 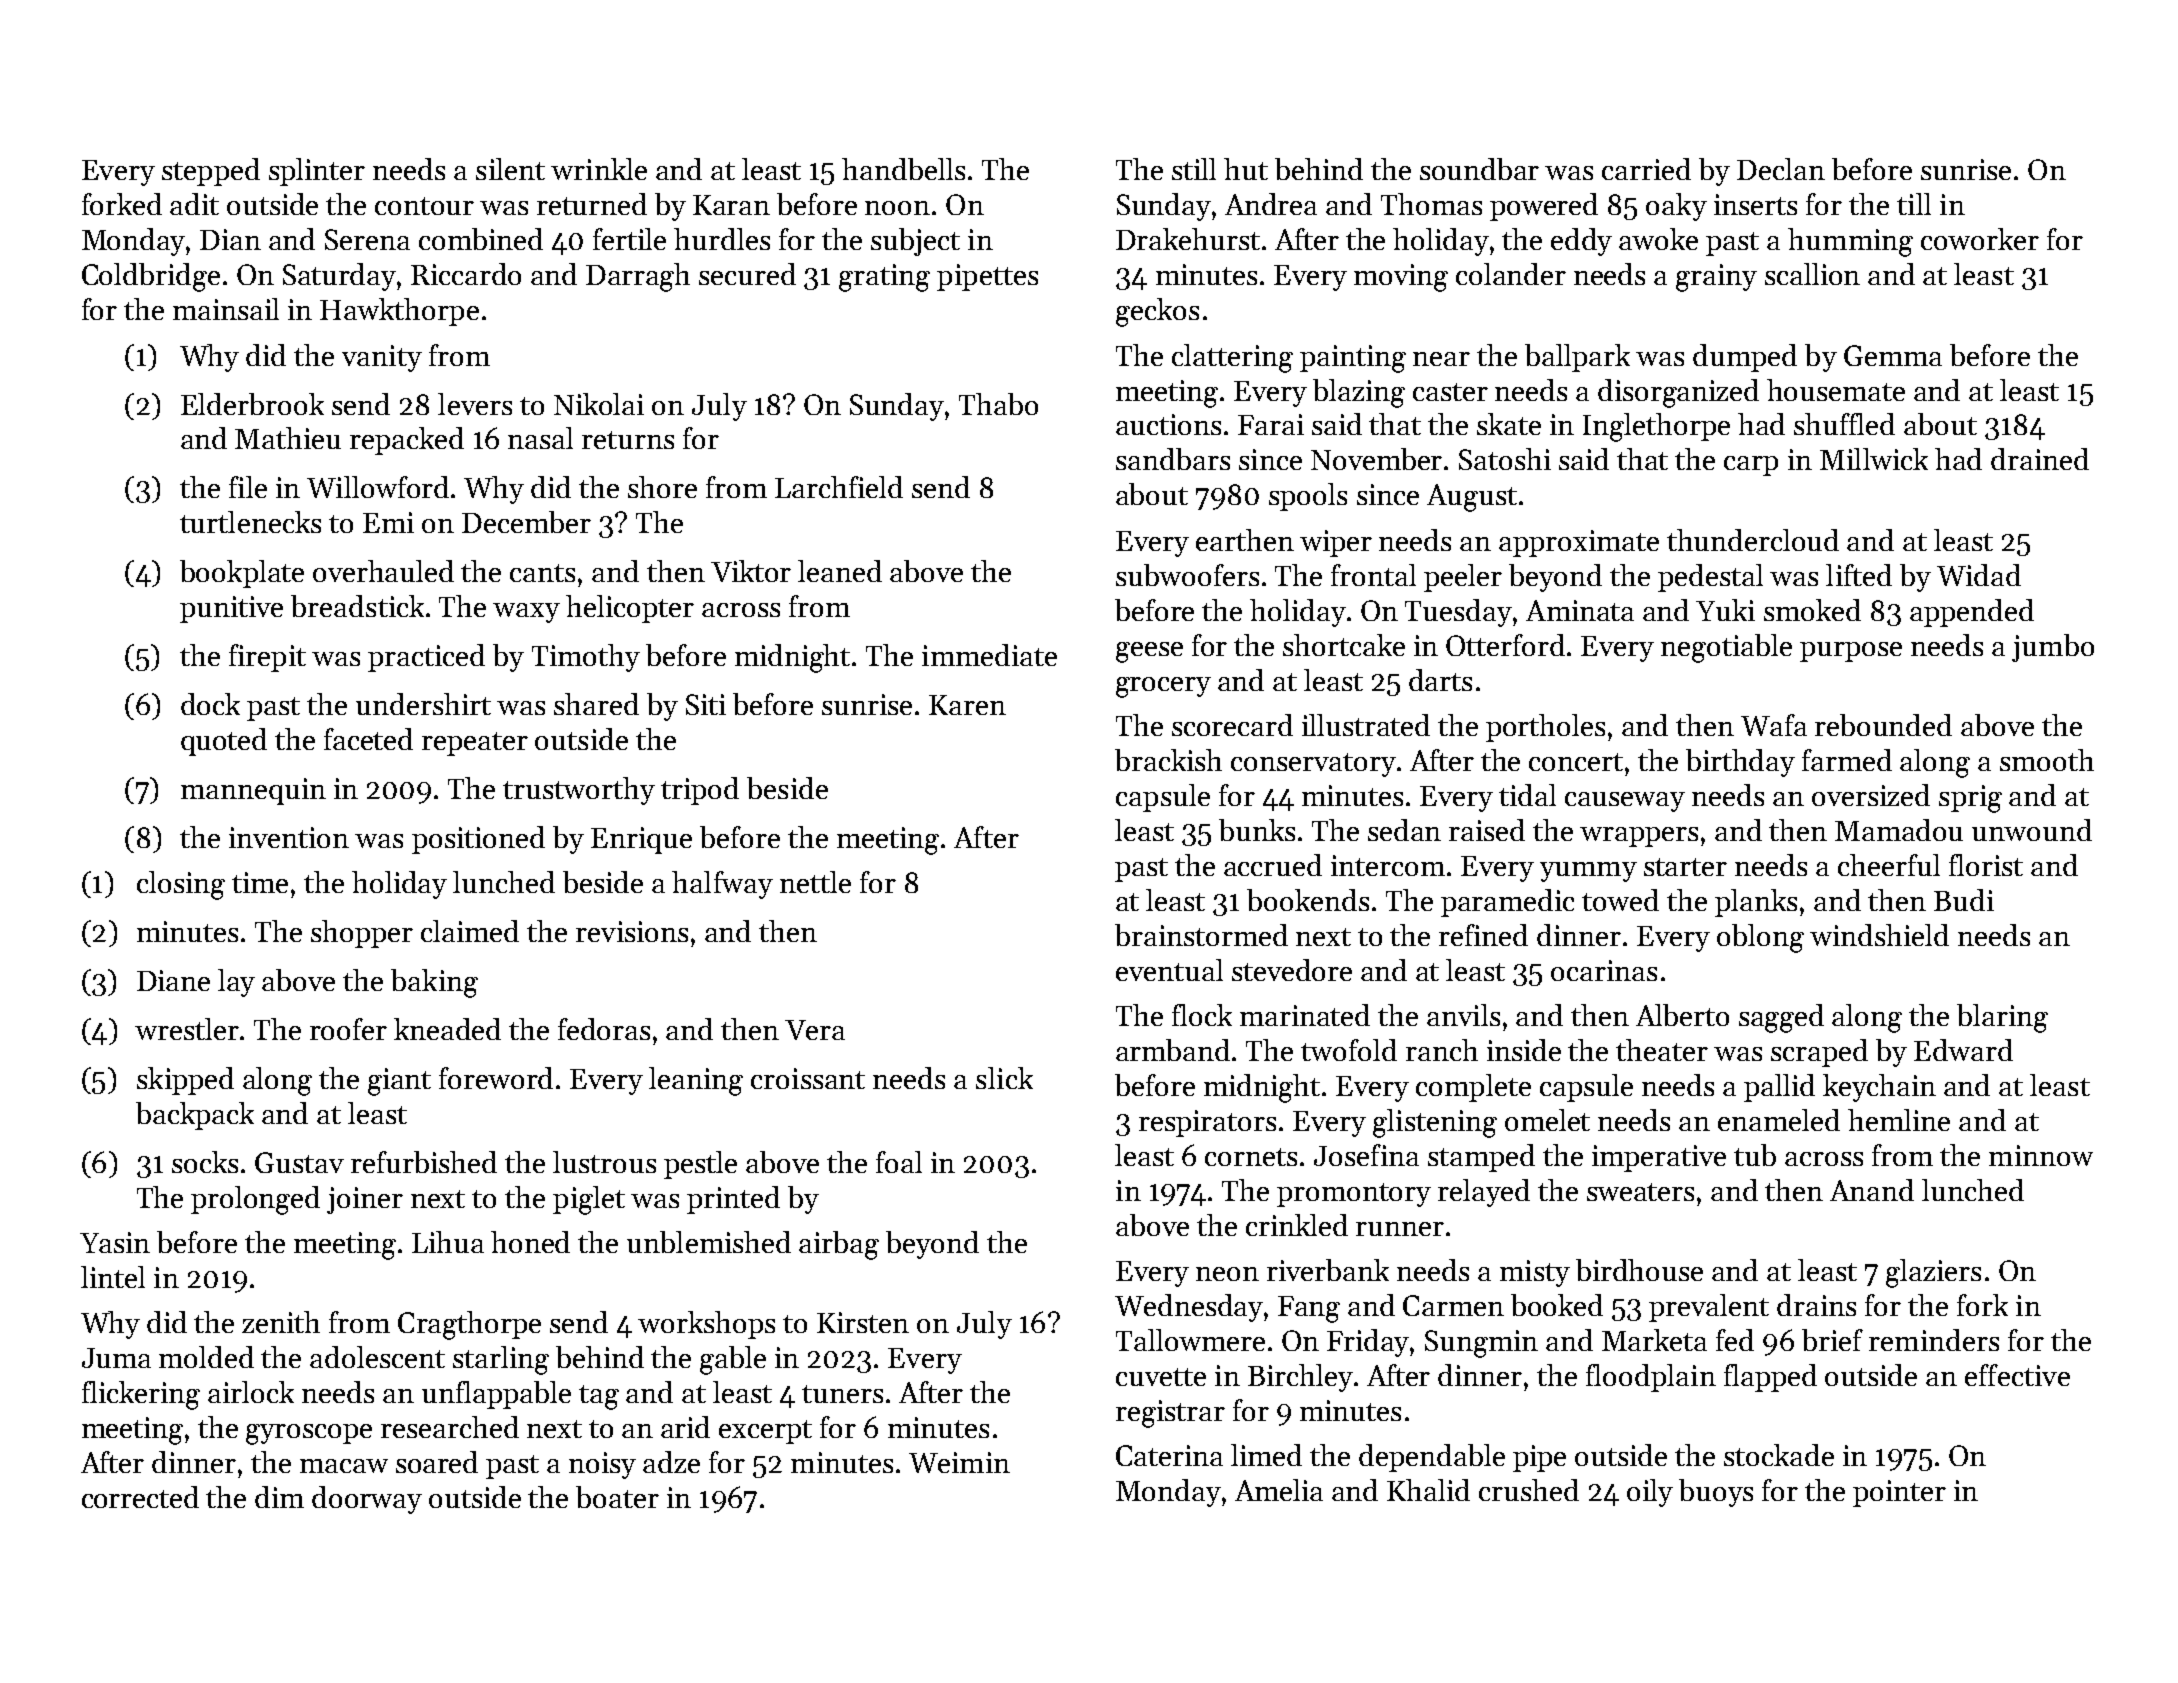 I want to click on moving, so click(x=1401, y=278).
